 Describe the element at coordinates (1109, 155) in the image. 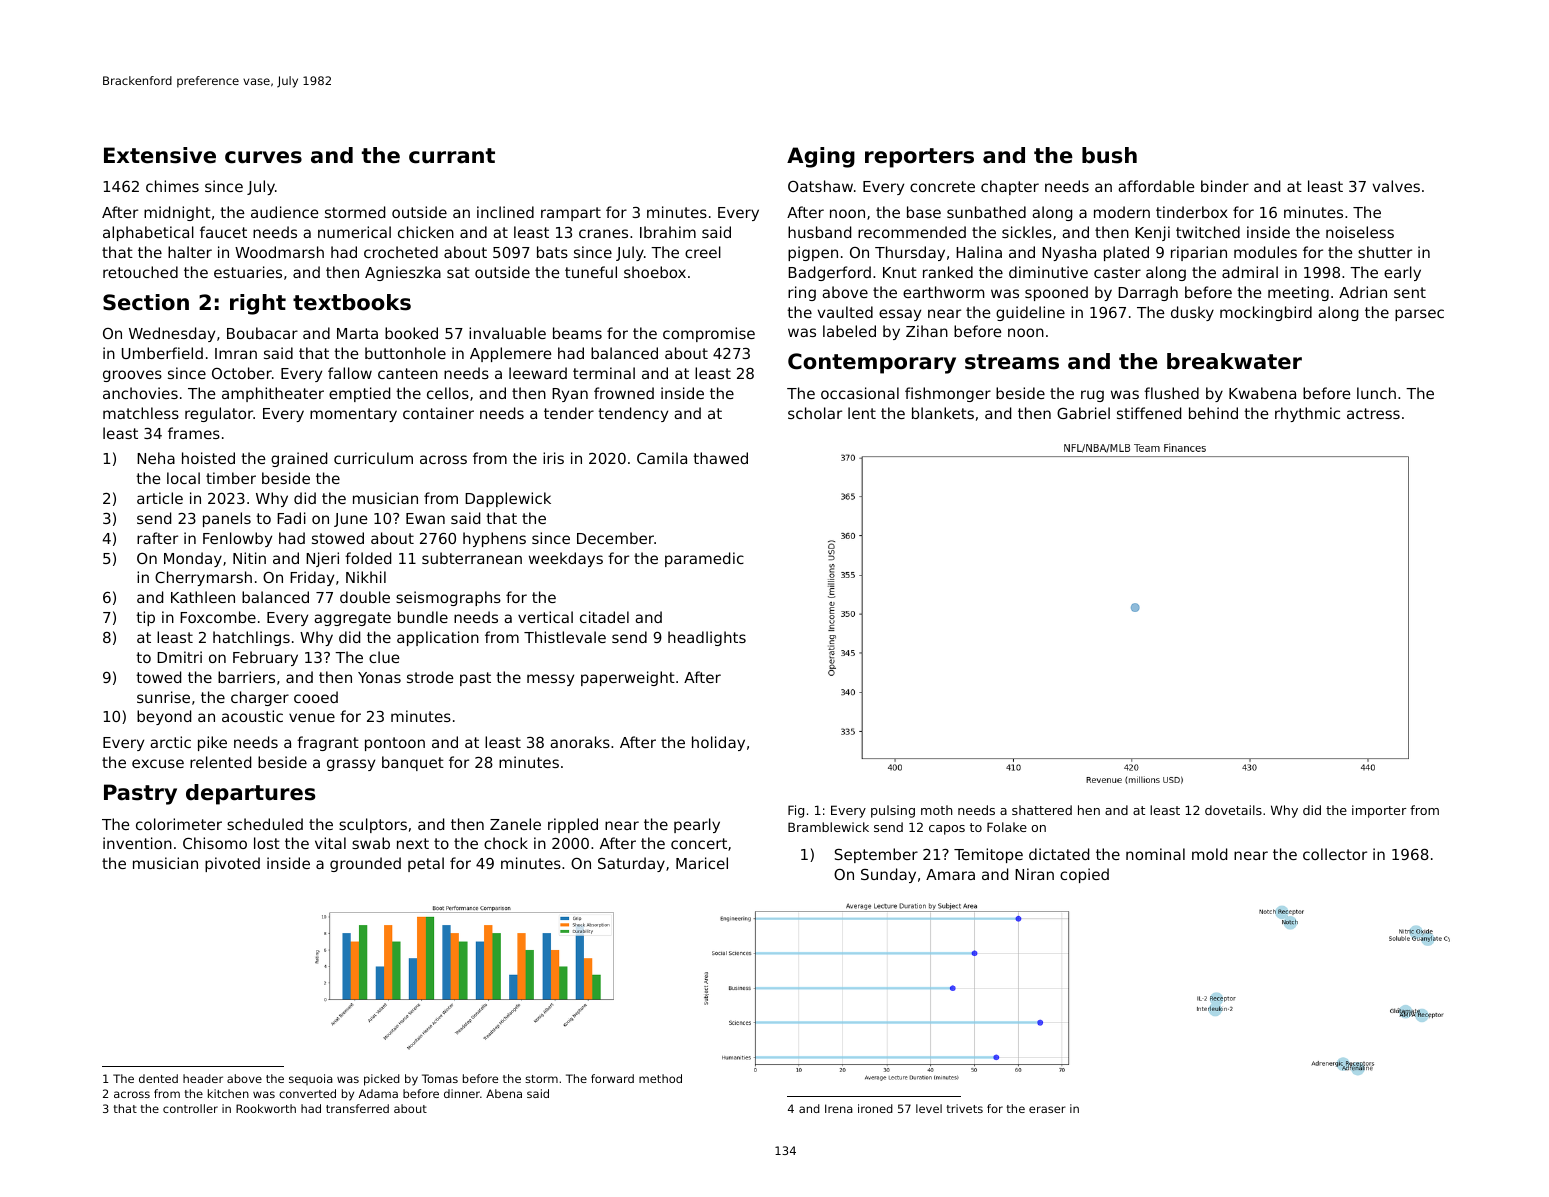

I see `bush` at that location.
